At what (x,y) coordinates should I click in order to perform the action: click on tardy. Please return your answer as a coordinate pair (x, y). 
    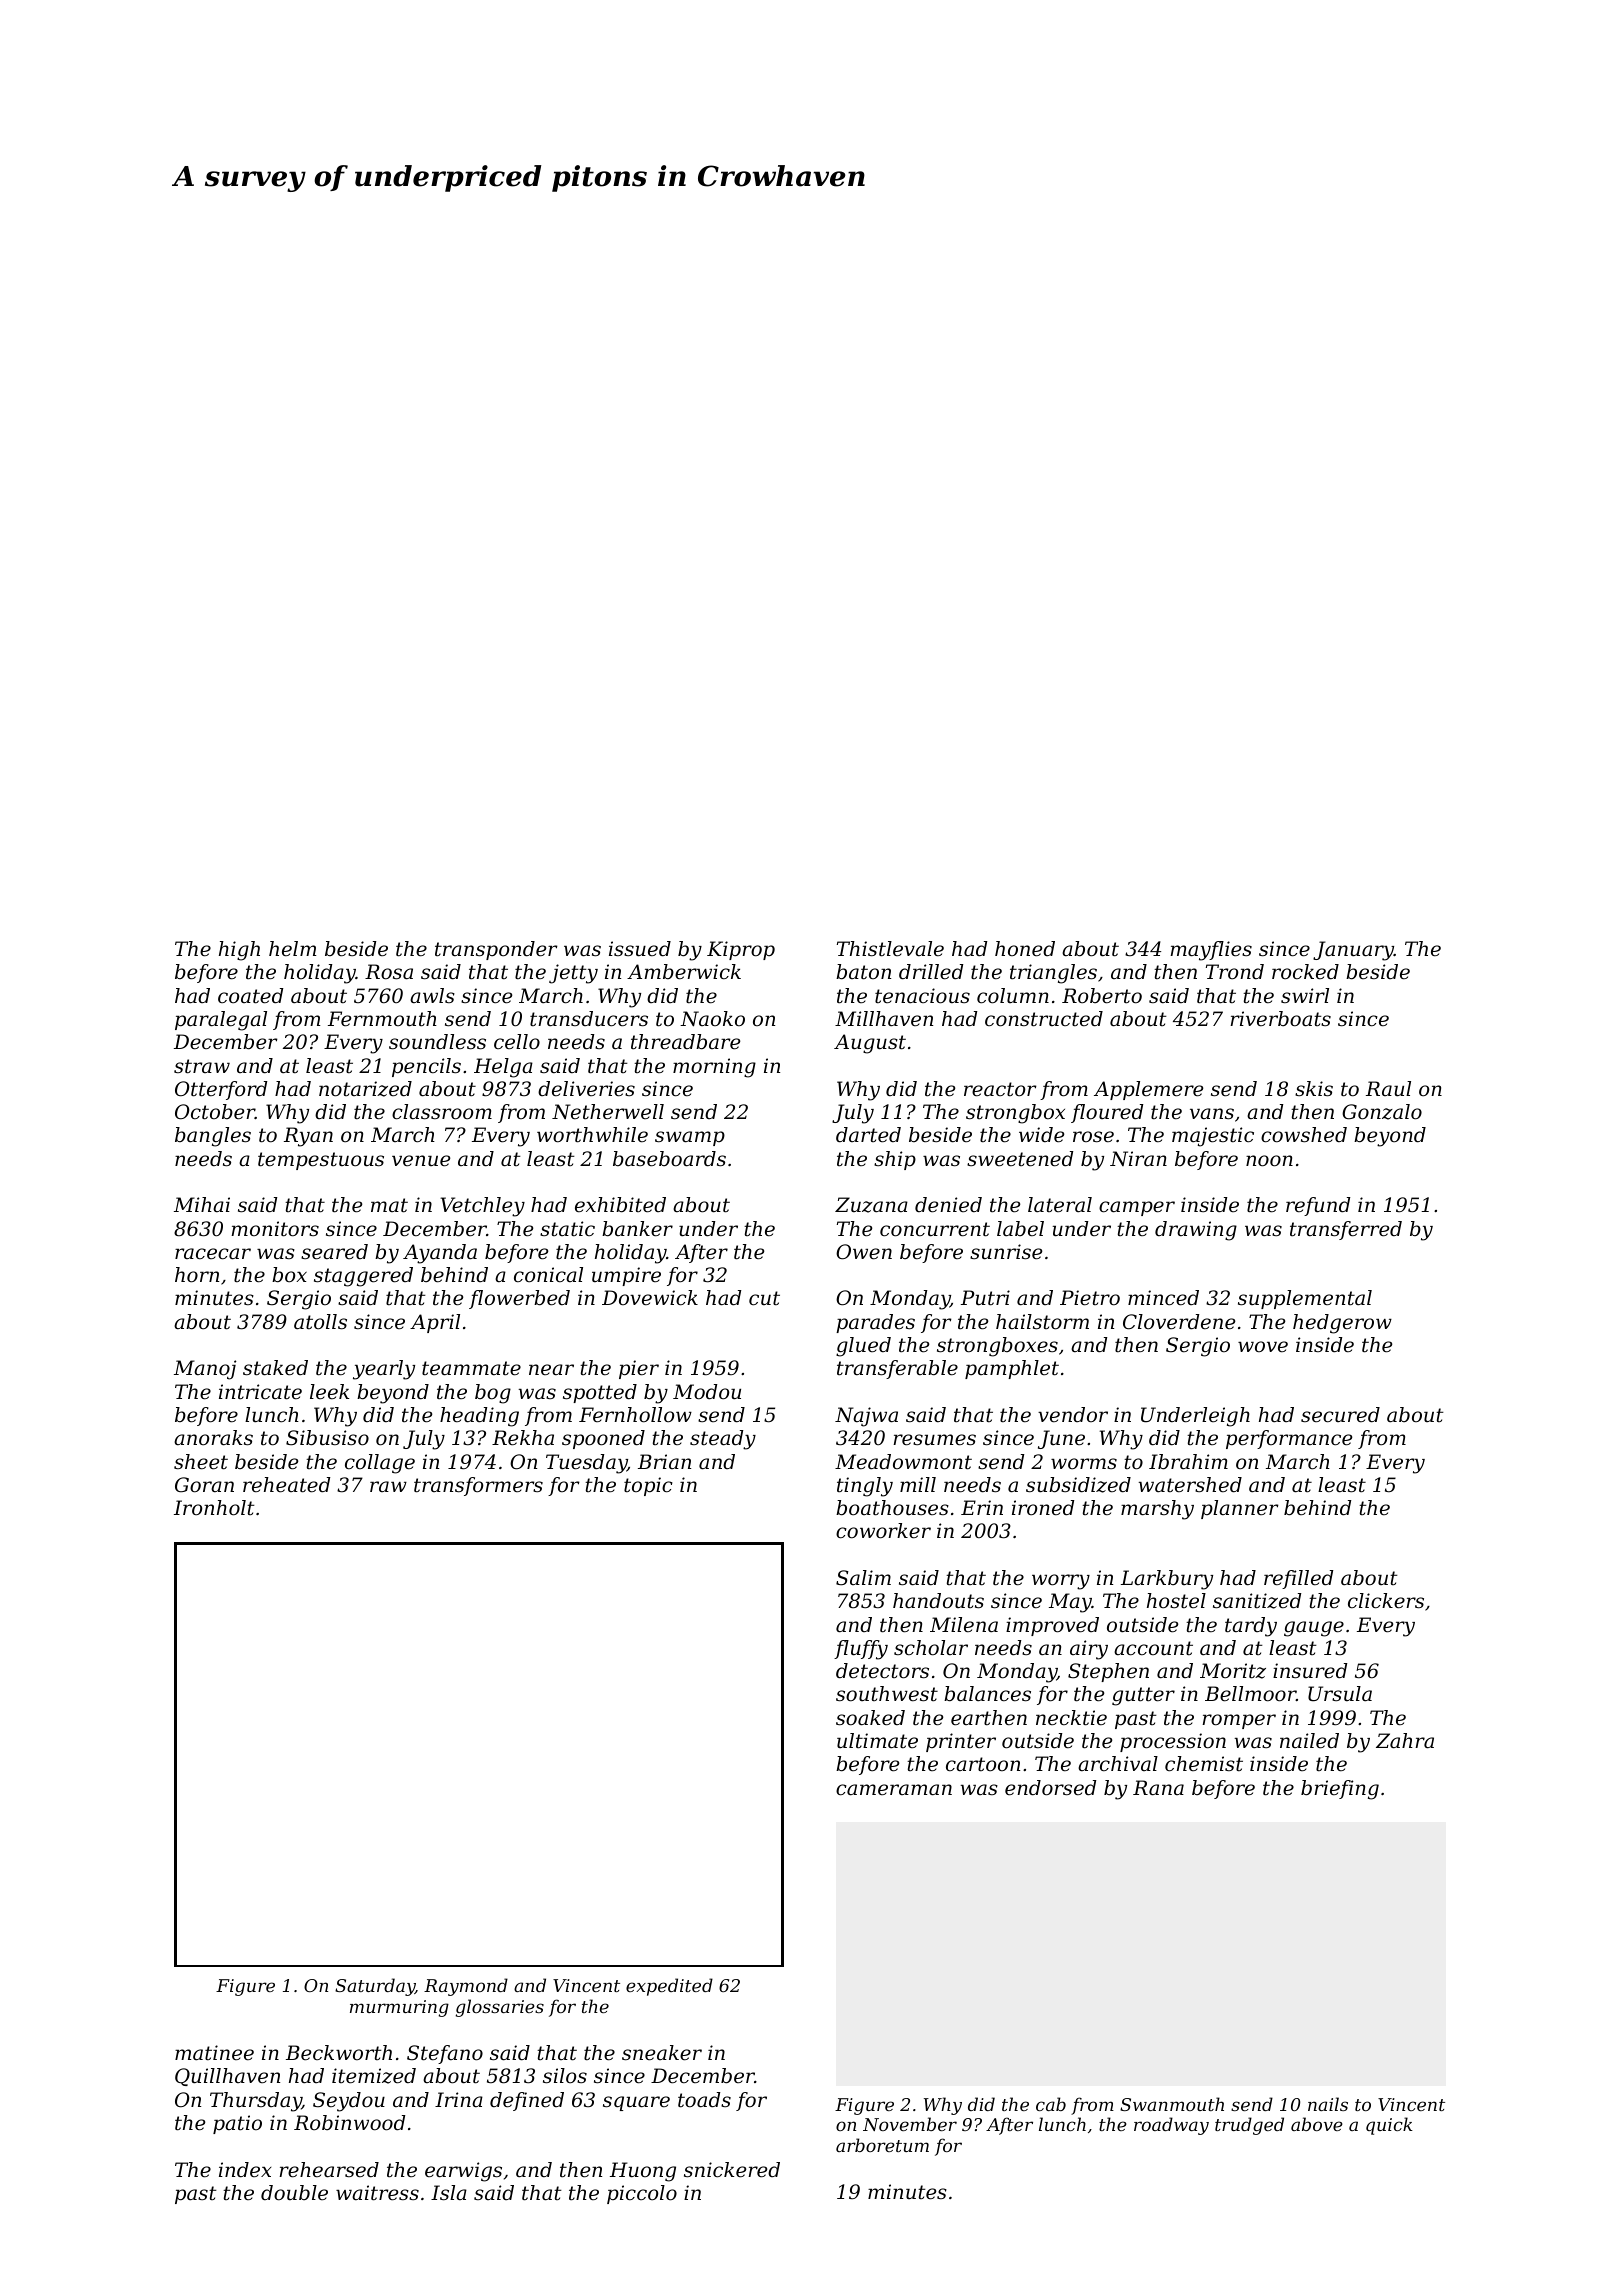
    Looking at the image, I should click on (1251, 1627).
